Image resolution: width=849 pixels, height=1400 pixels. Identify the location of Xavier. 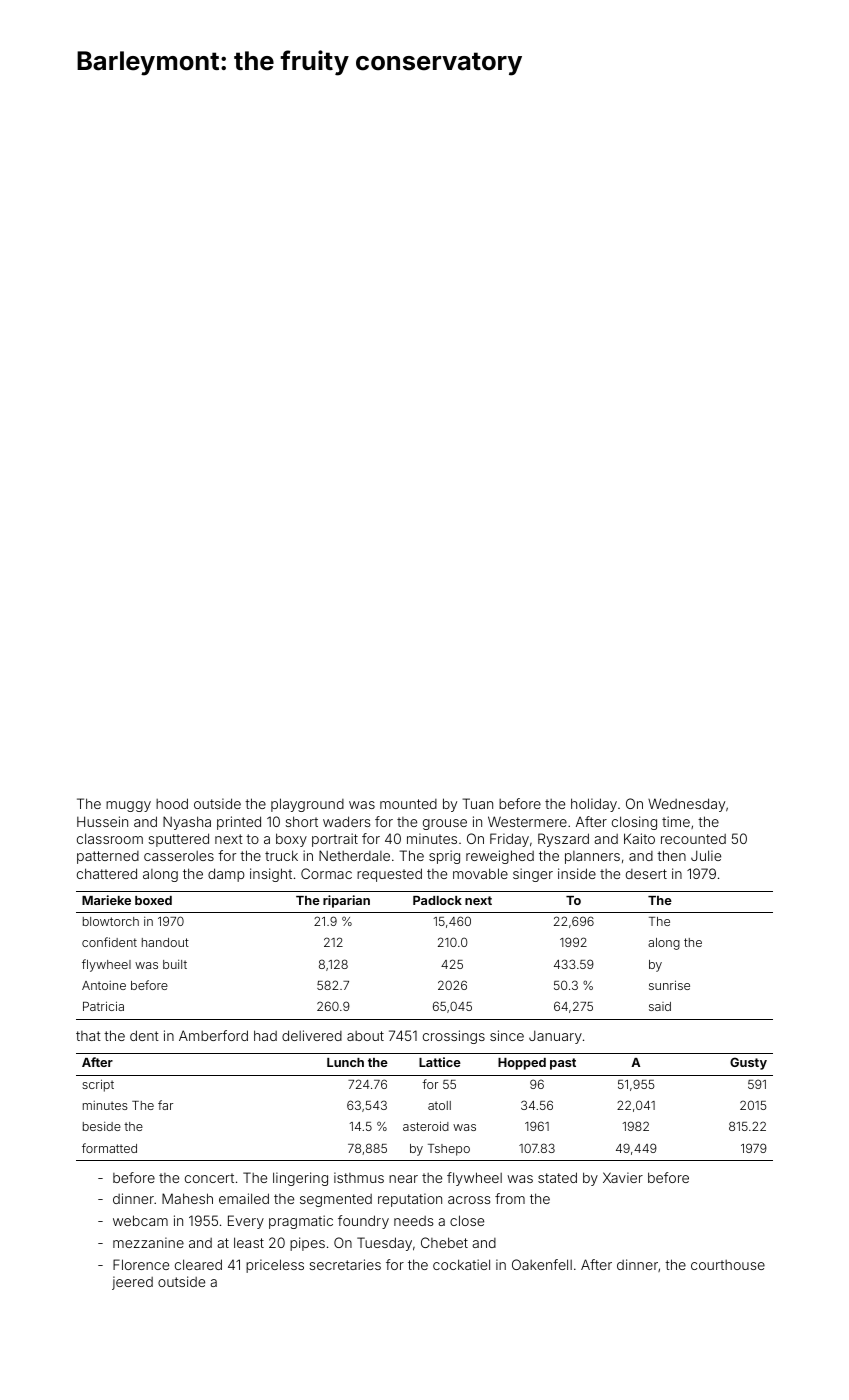
(623, 1177).
